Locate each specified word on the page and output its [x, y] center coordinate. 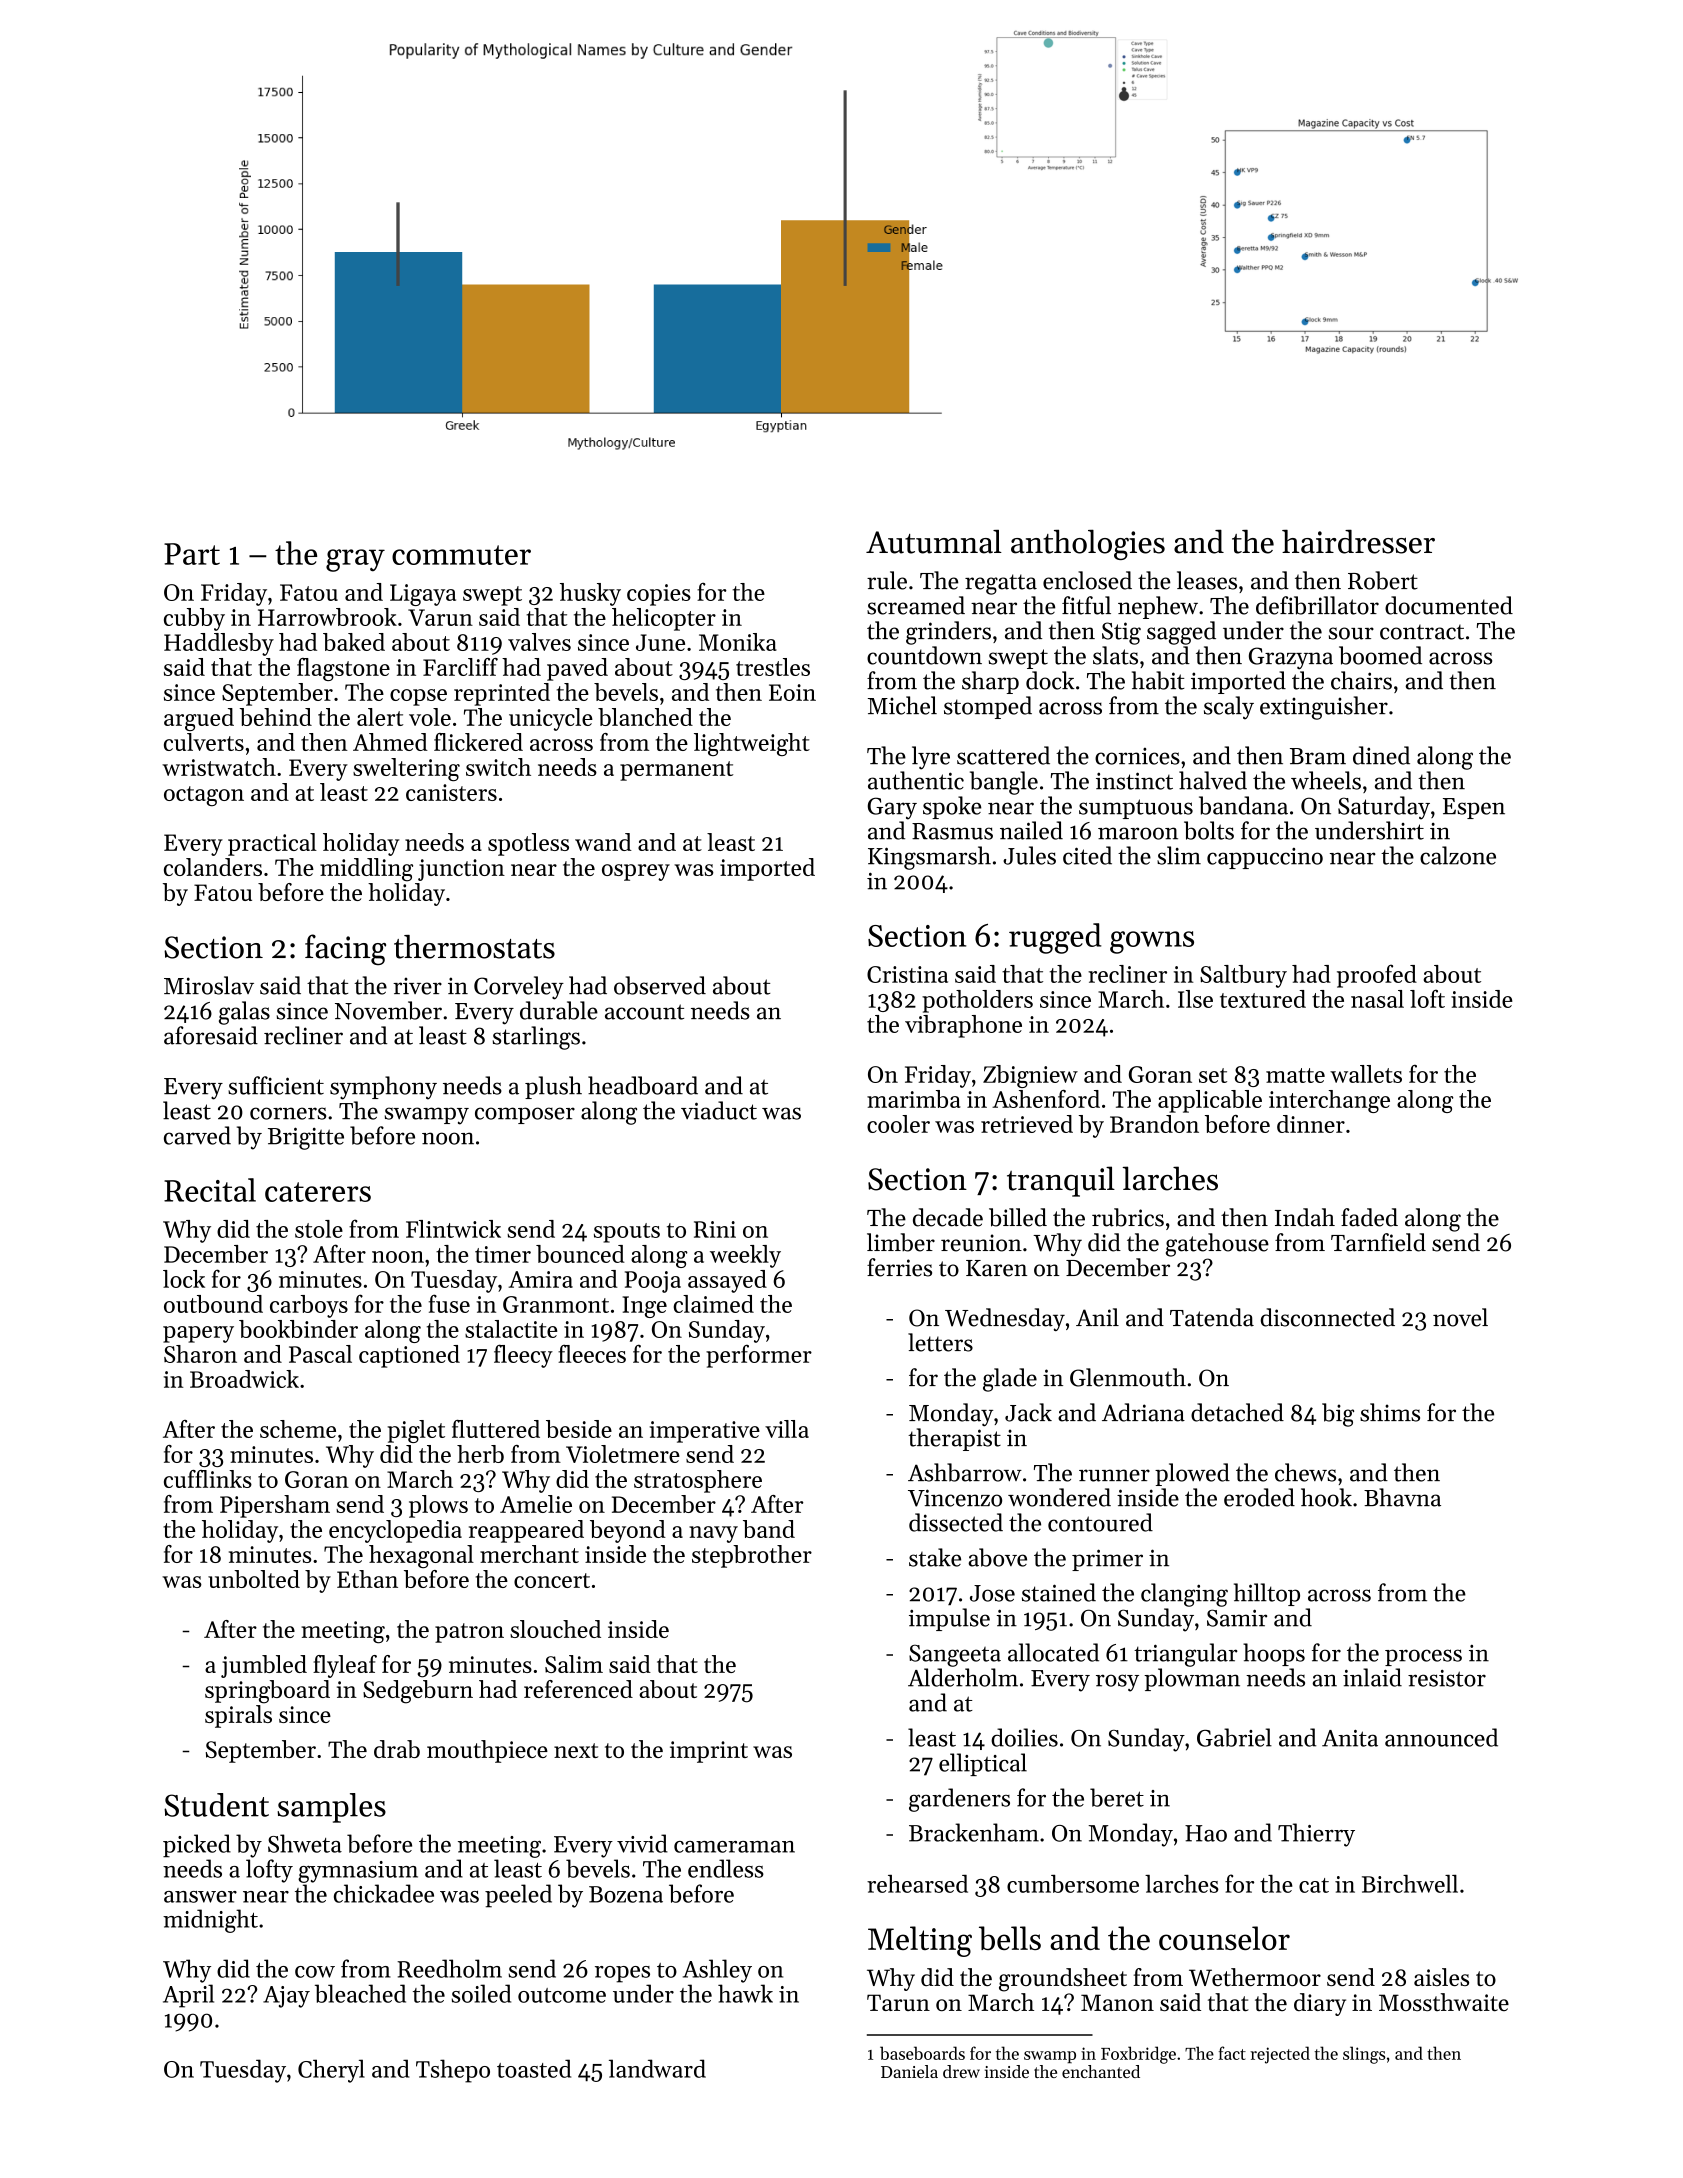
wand [603, 842]
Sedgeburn [418, 1692]
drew [961, 2071]
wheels [1326, 780]
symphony [383, 1088]
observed [660, 985]
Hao [1206, 1833]
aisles [1441, 1977]
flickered [478, 742]
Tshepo [453, 2071]
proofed [1377, 976]
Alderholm [963, 1677]
